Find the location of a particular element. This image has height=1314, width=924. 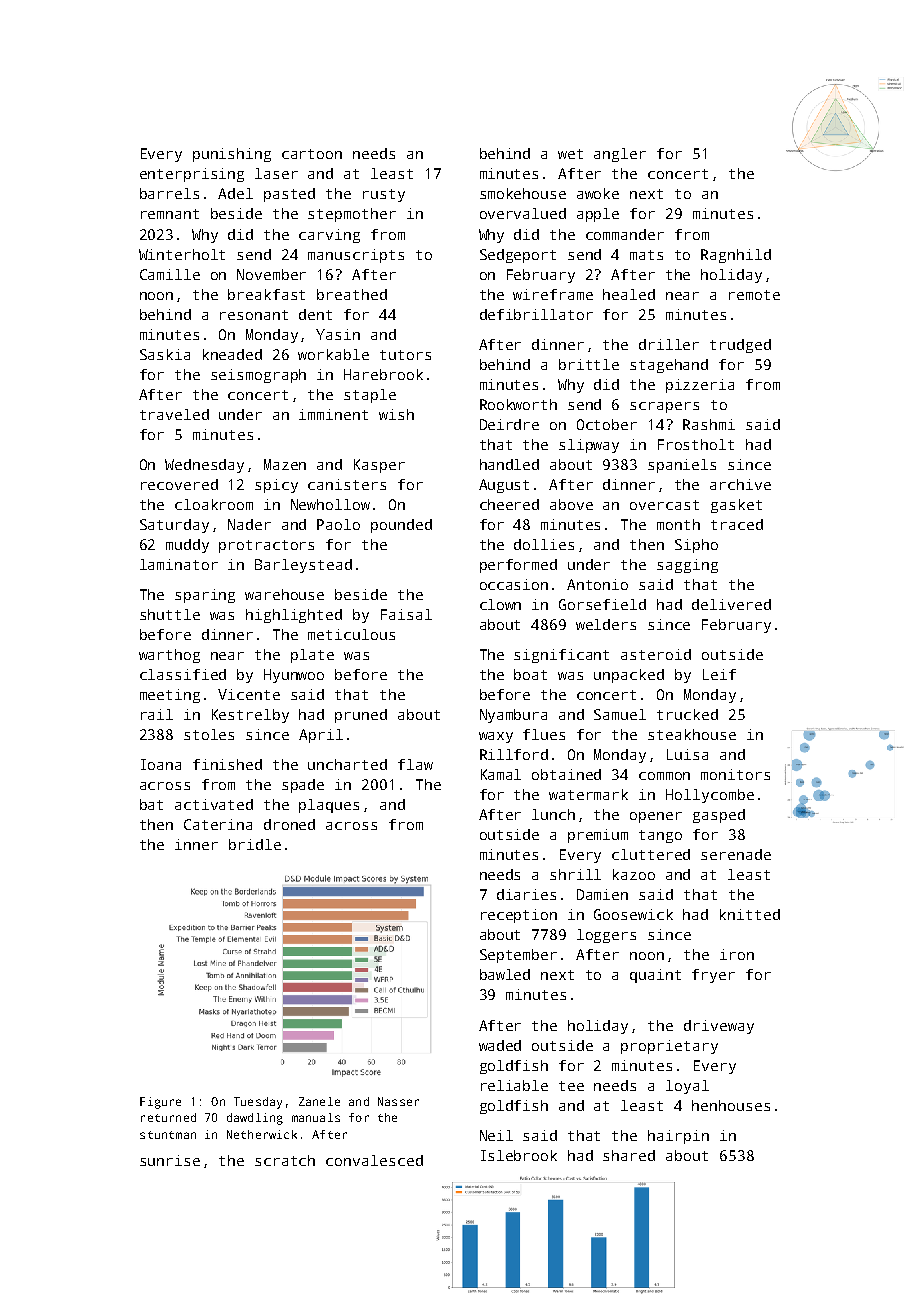

diaries is located at coordinates (526, 894).
